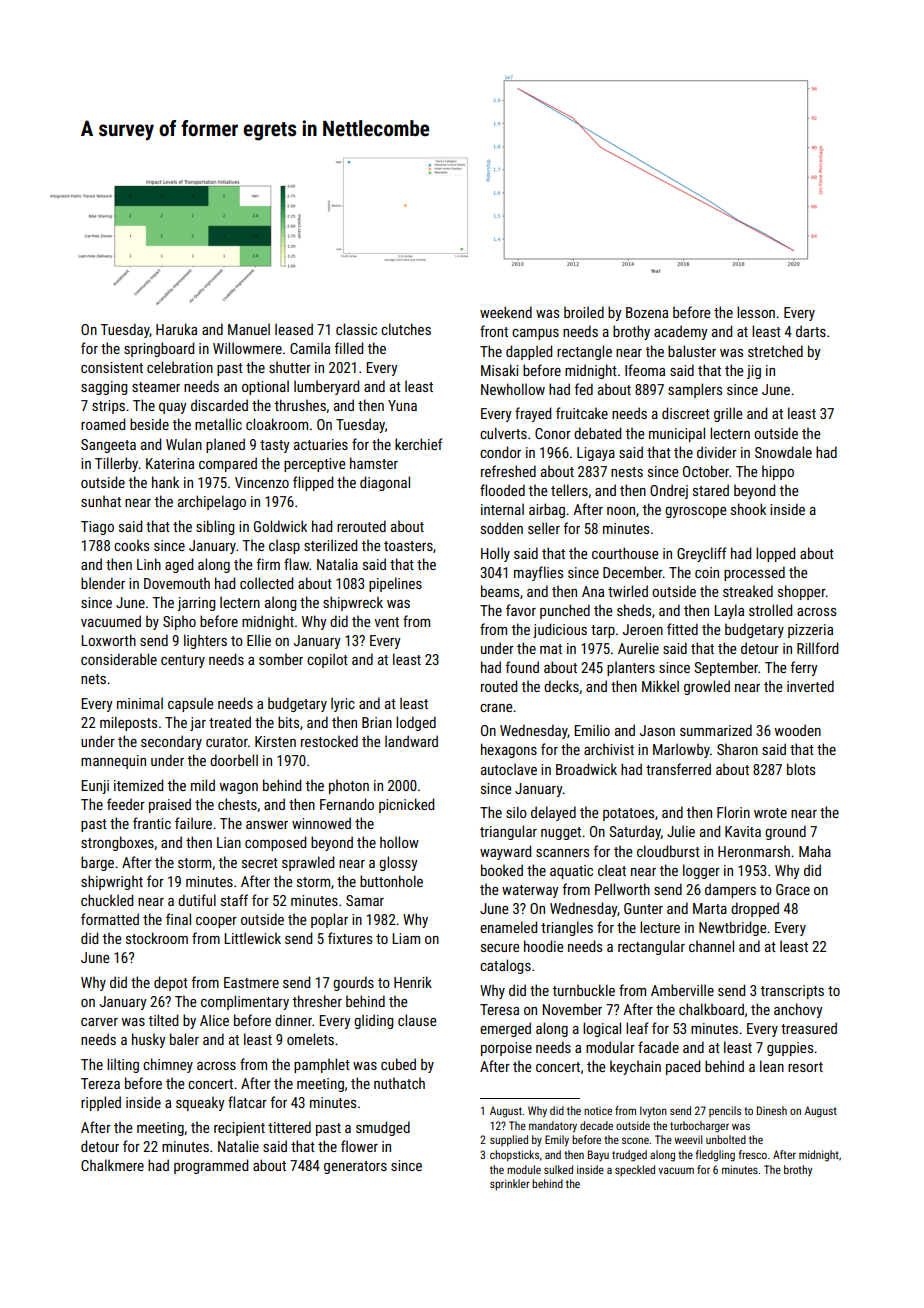 The width and height of the page is (924, 1308). What do you see at coordinates (506, 1049) in the page?
I see `porpoise` at bounding box center [506, 1049].
